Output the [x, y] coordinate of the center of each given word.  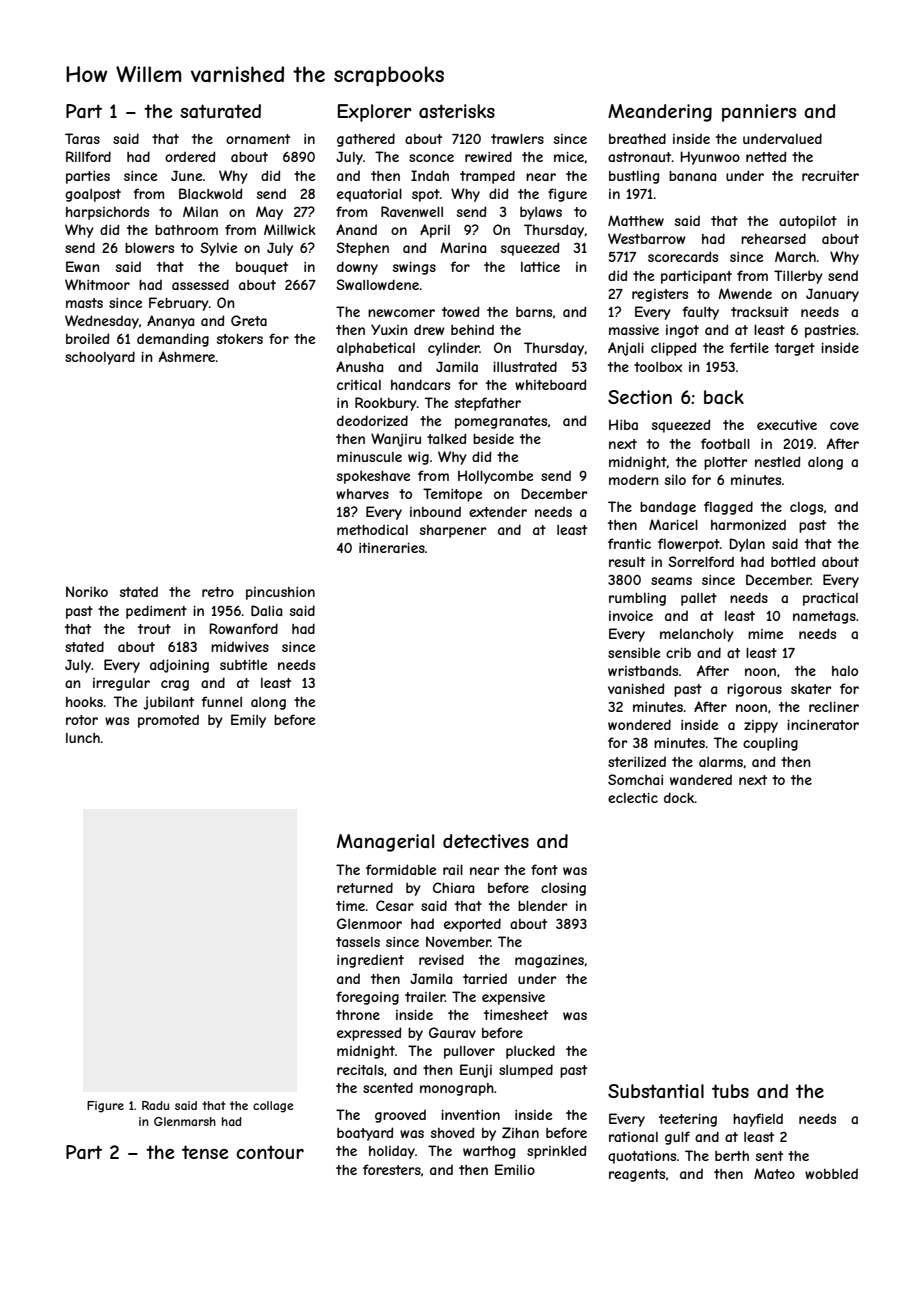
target [795, 349]
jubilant [169, 703]
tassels [358, 942]
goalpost [93, 195]
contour [270, 1152]
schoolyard [100, 358]
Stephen [362, 249]
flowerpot [689, 545]
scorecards [683, 256]
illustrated [525, 366]
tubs [730, 1091]
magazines [549, 961]
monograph [457, 1089]
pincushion [280, 593]
